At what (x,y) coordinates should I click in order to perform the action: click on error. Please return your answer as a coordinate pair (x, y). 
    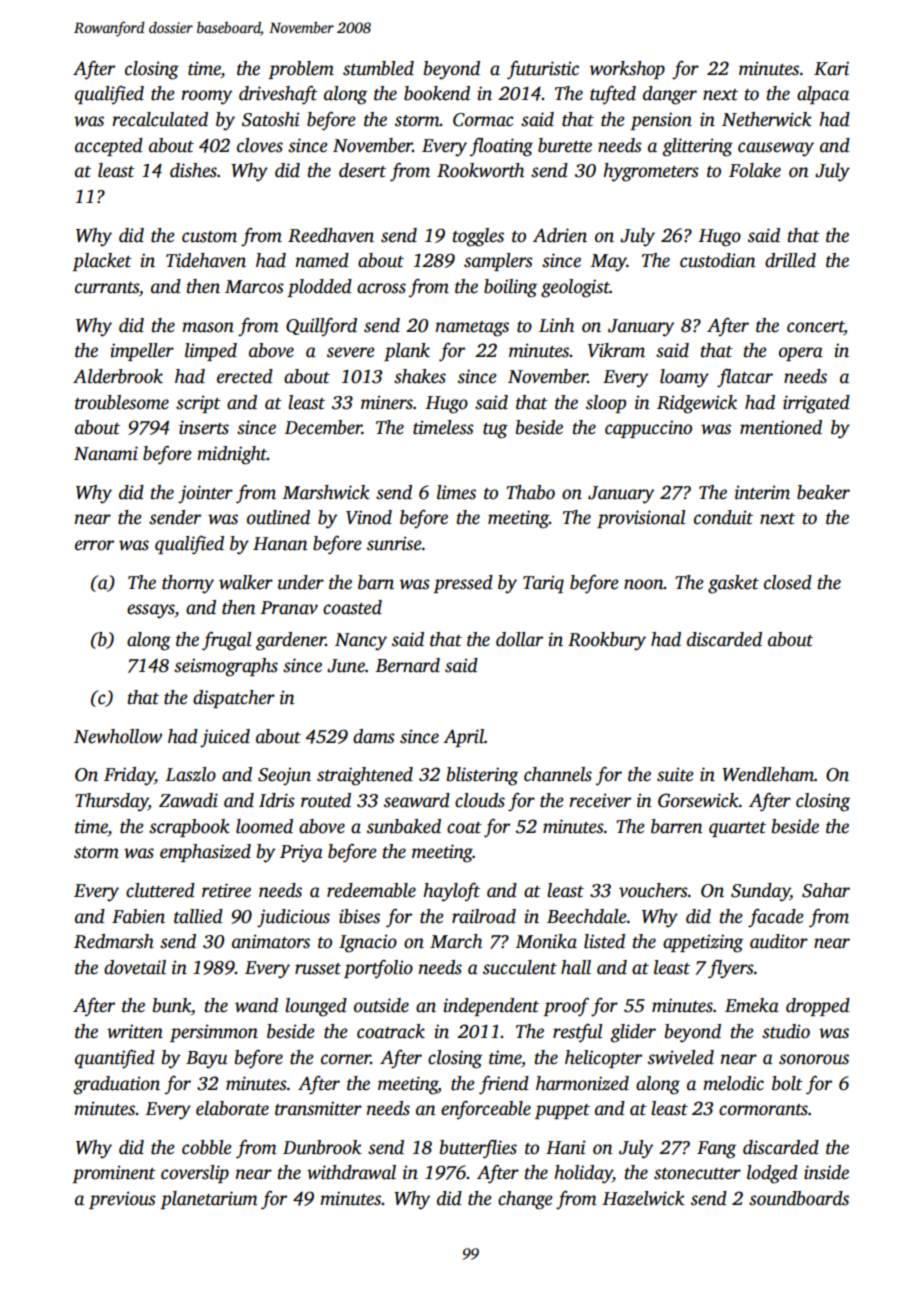
    Looking at the image, I should click on (94, 545).
